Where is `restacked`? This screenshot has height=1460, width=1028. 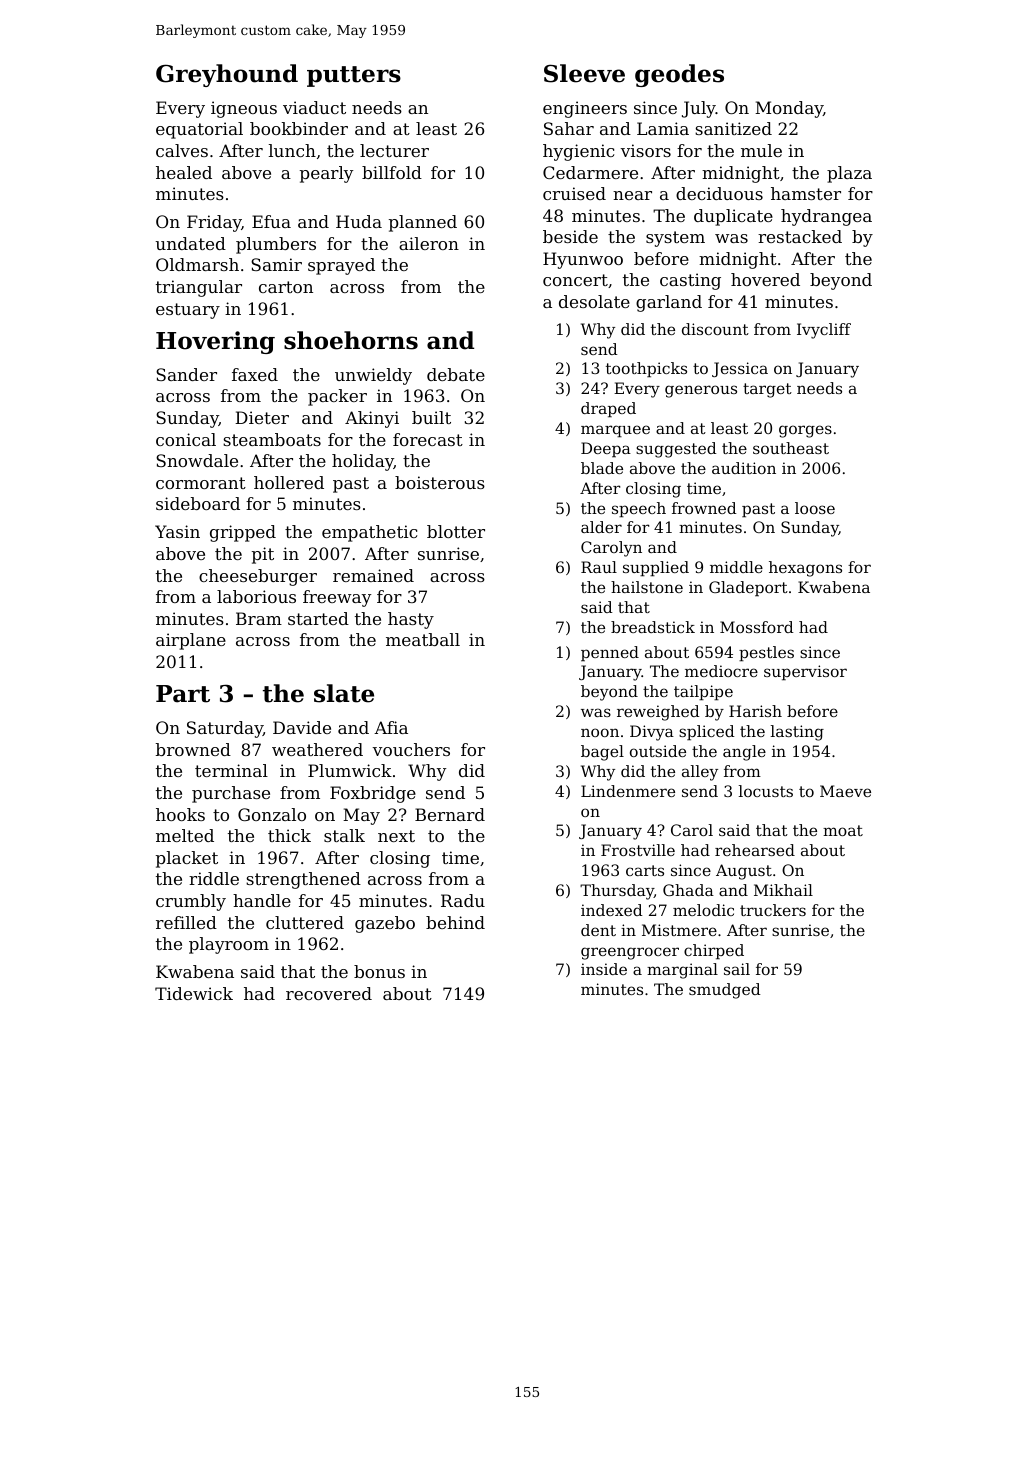 restacked is located at coordinates (800, 236).
